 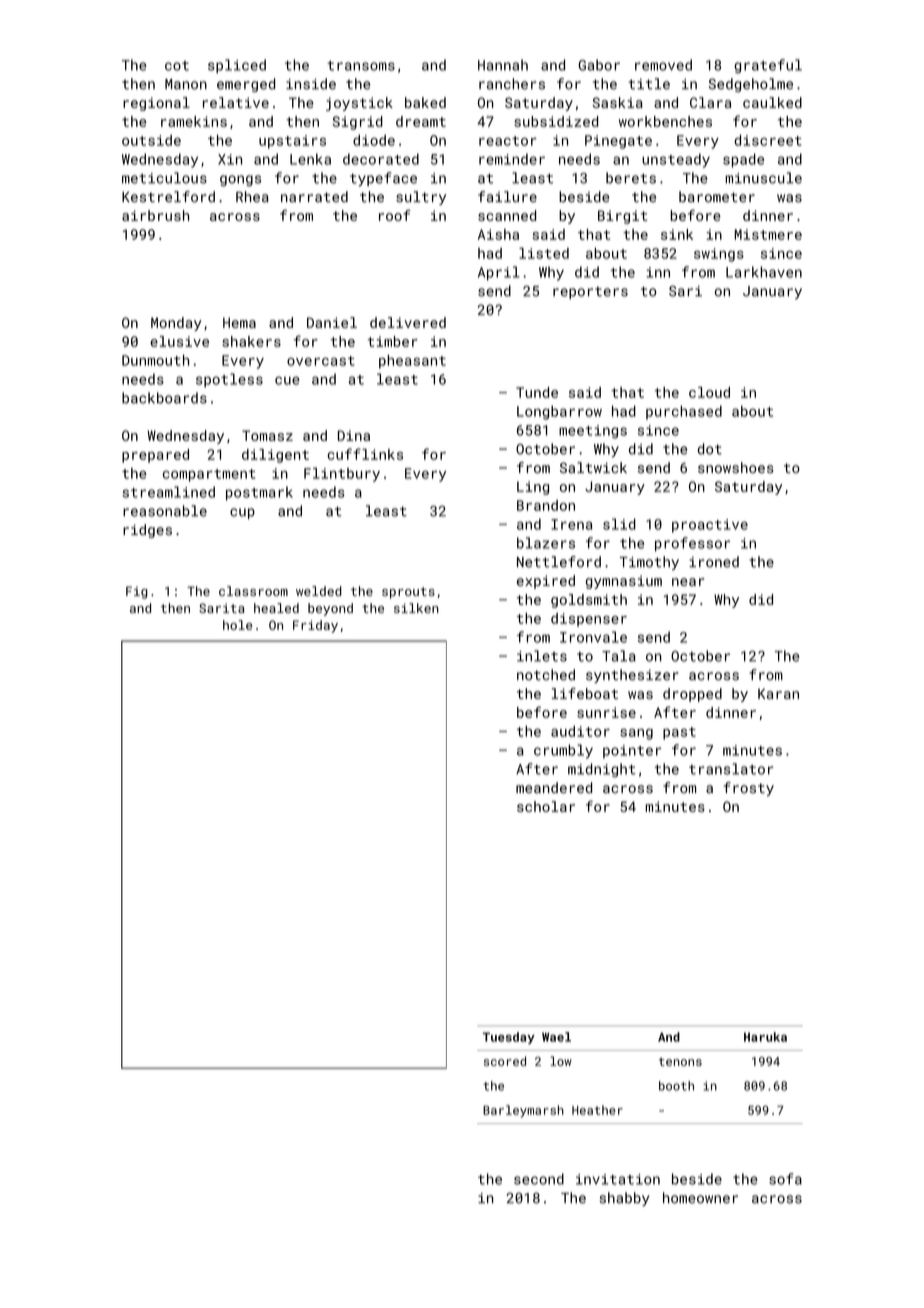 What do you see at coordinates (505, 1061) in the page?
I see `scored` at bounding box center [505, 1061].
